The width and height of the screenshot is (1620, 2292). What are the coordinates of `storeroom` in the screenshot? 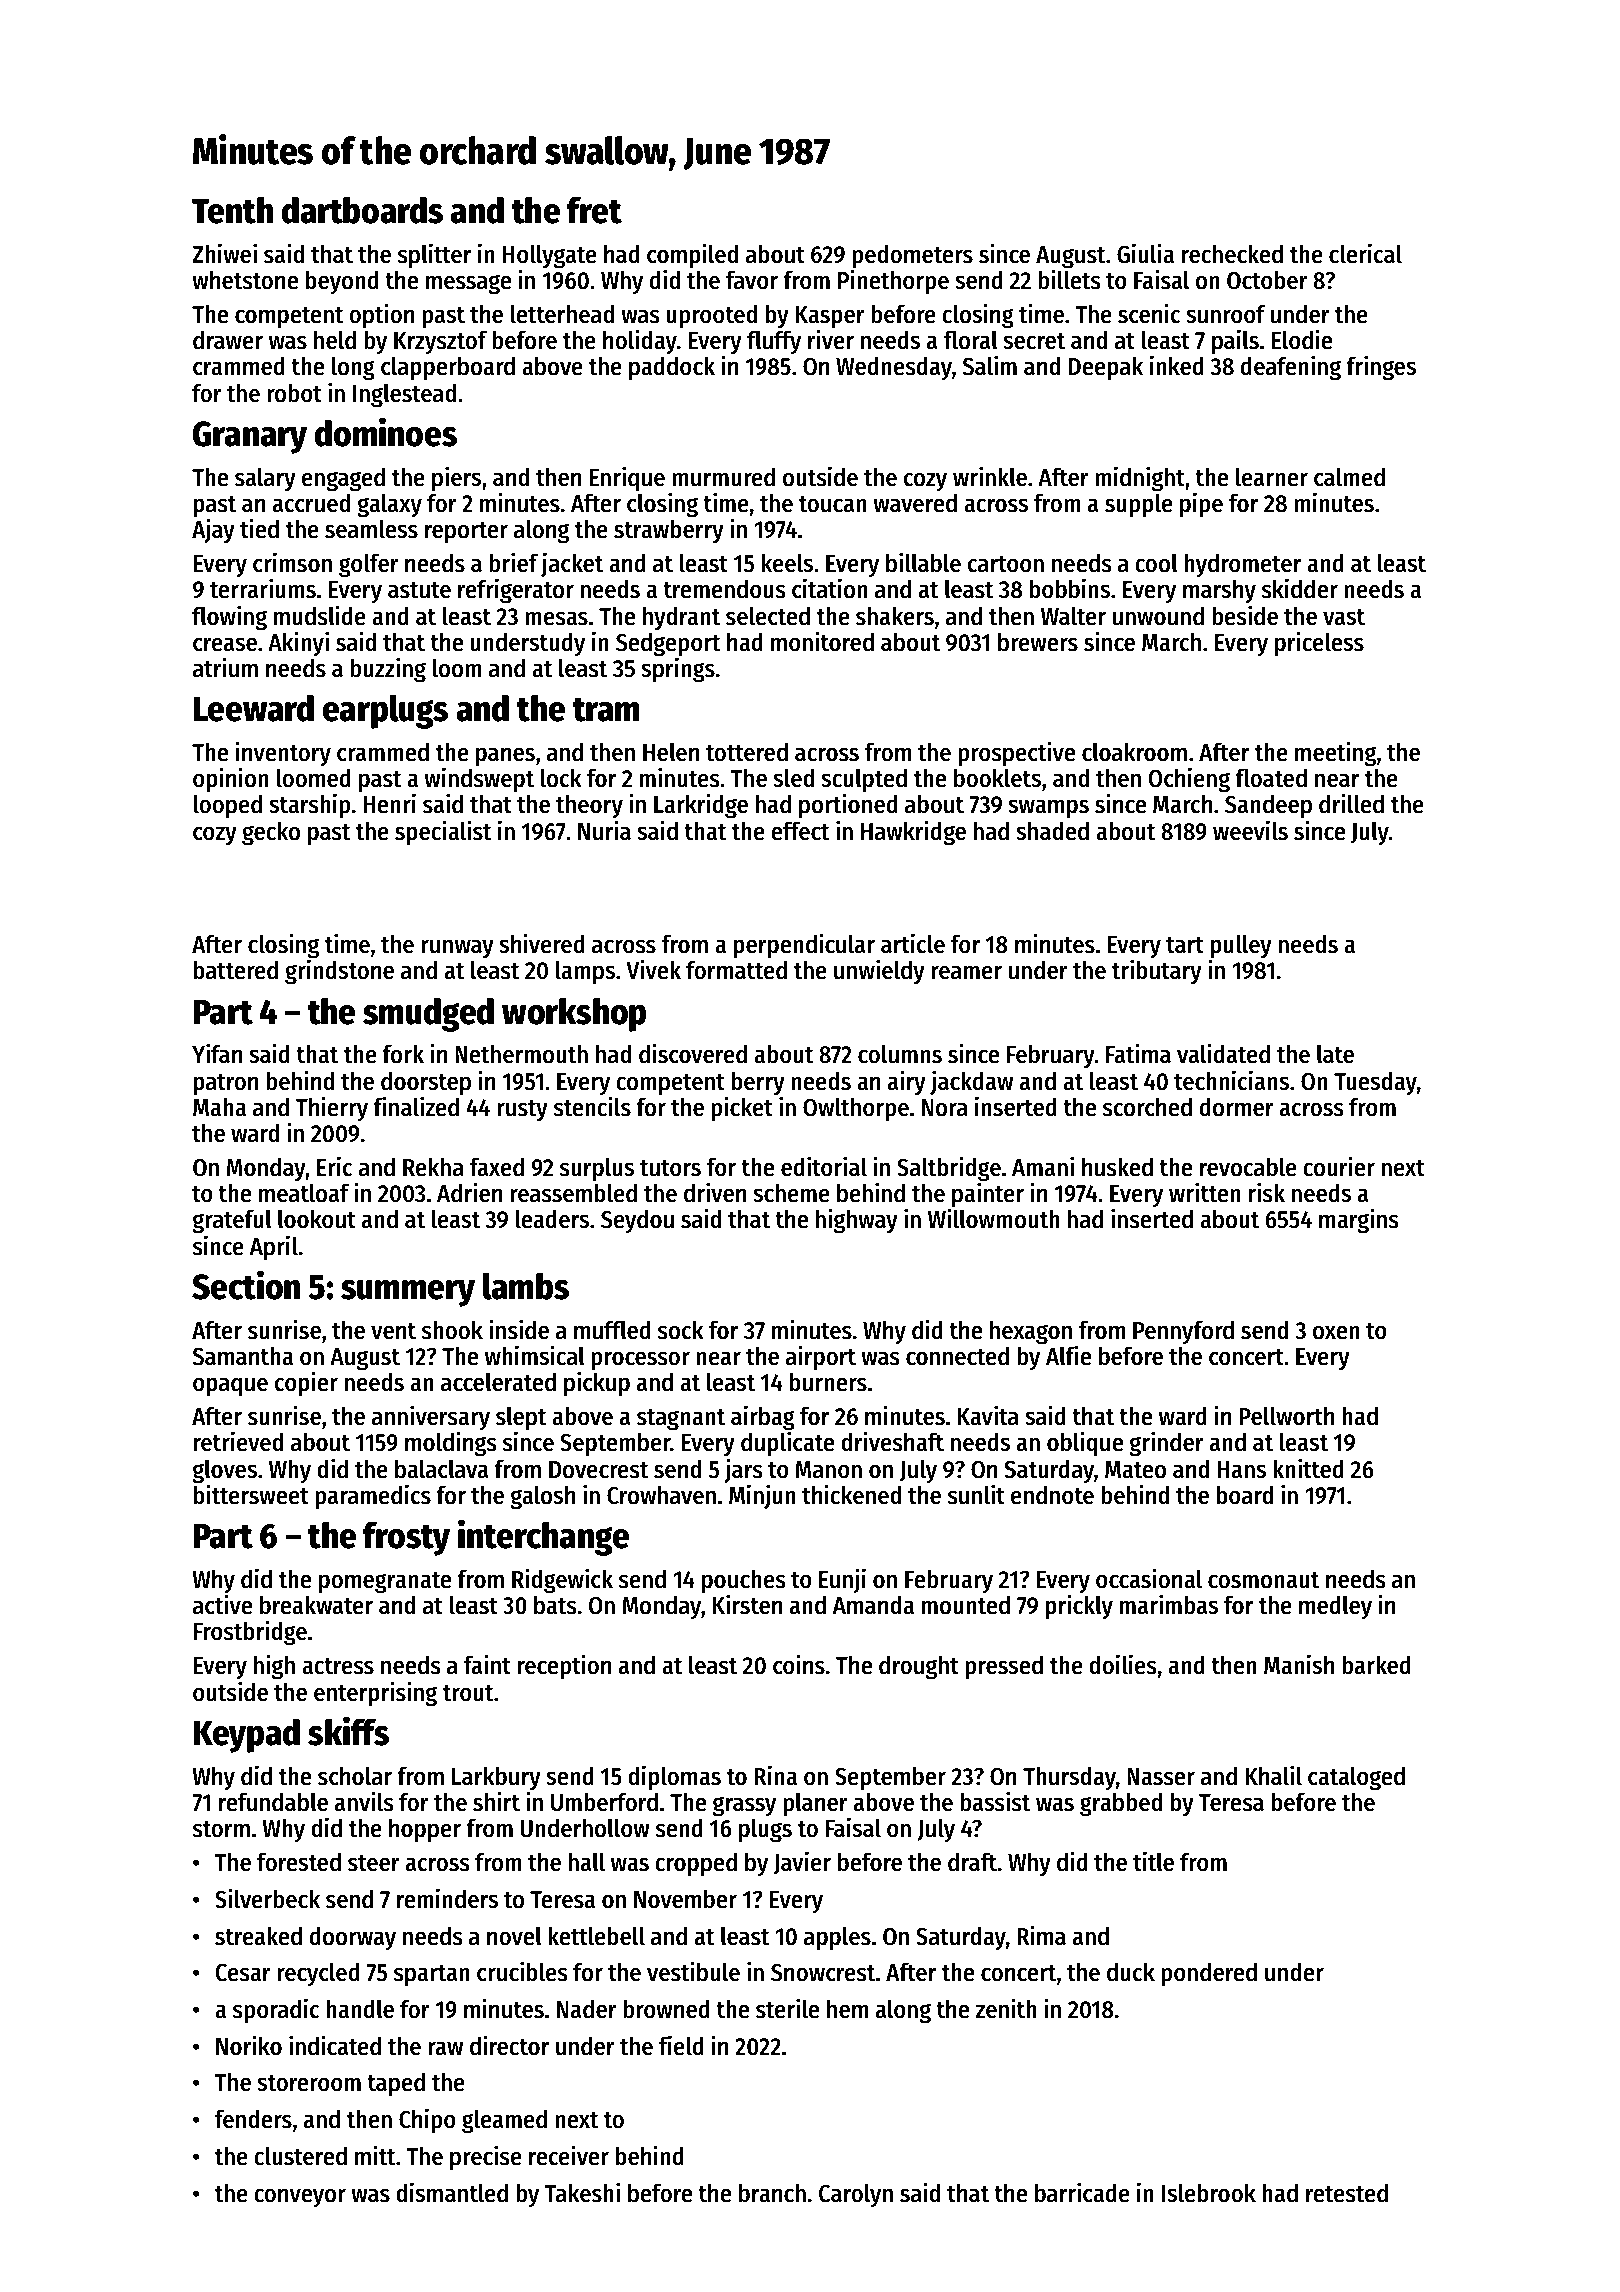 It's located at (309, 2083).
